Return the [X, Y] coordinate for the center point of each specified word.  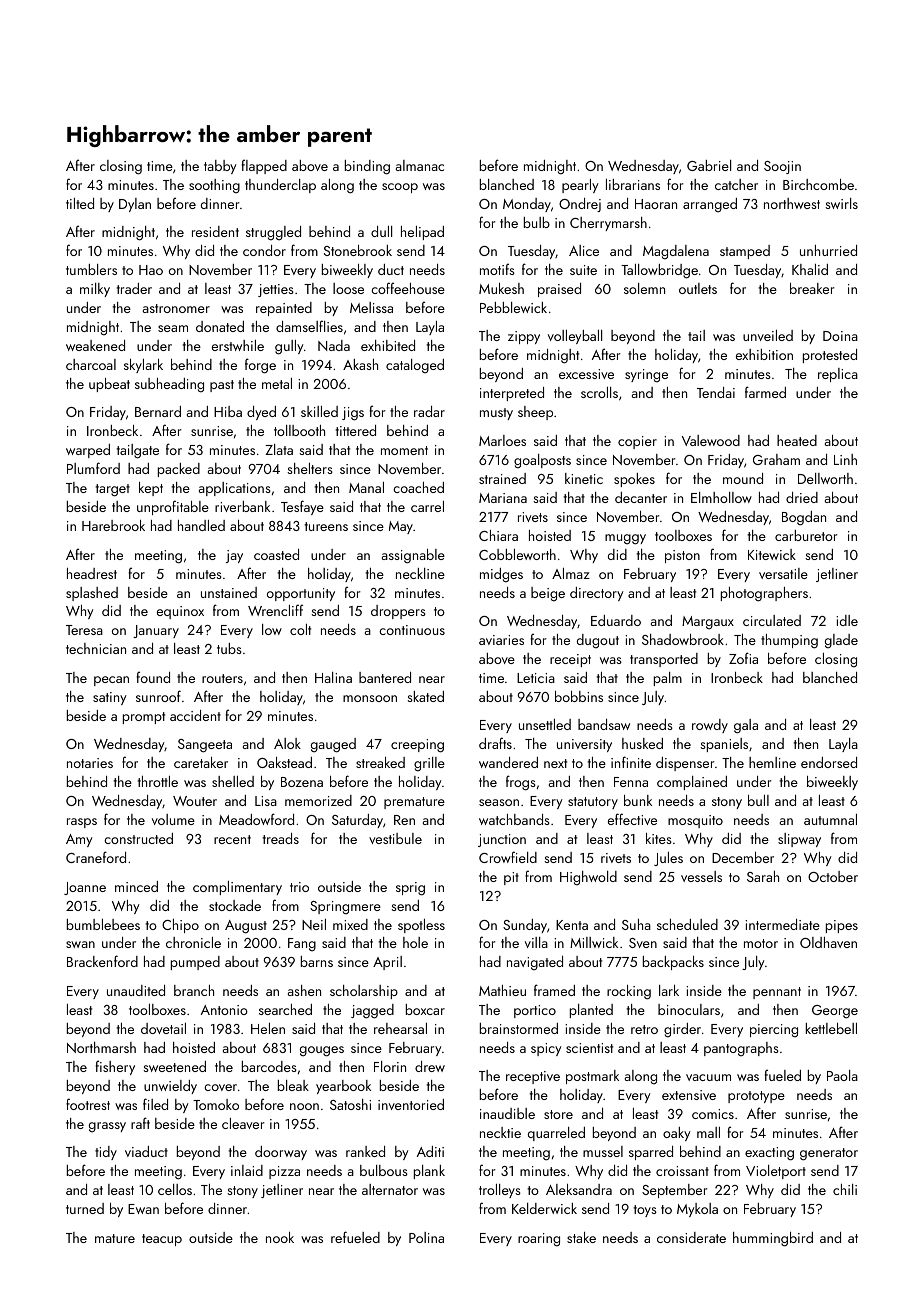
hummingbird [773, 1239]
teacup [162, 1240]
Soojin [782, 167]
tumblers [91, 269]
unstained [229, 592]
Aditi [430, 1151]
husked [642, 743]
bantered [385, 677]
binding [367, 167]
